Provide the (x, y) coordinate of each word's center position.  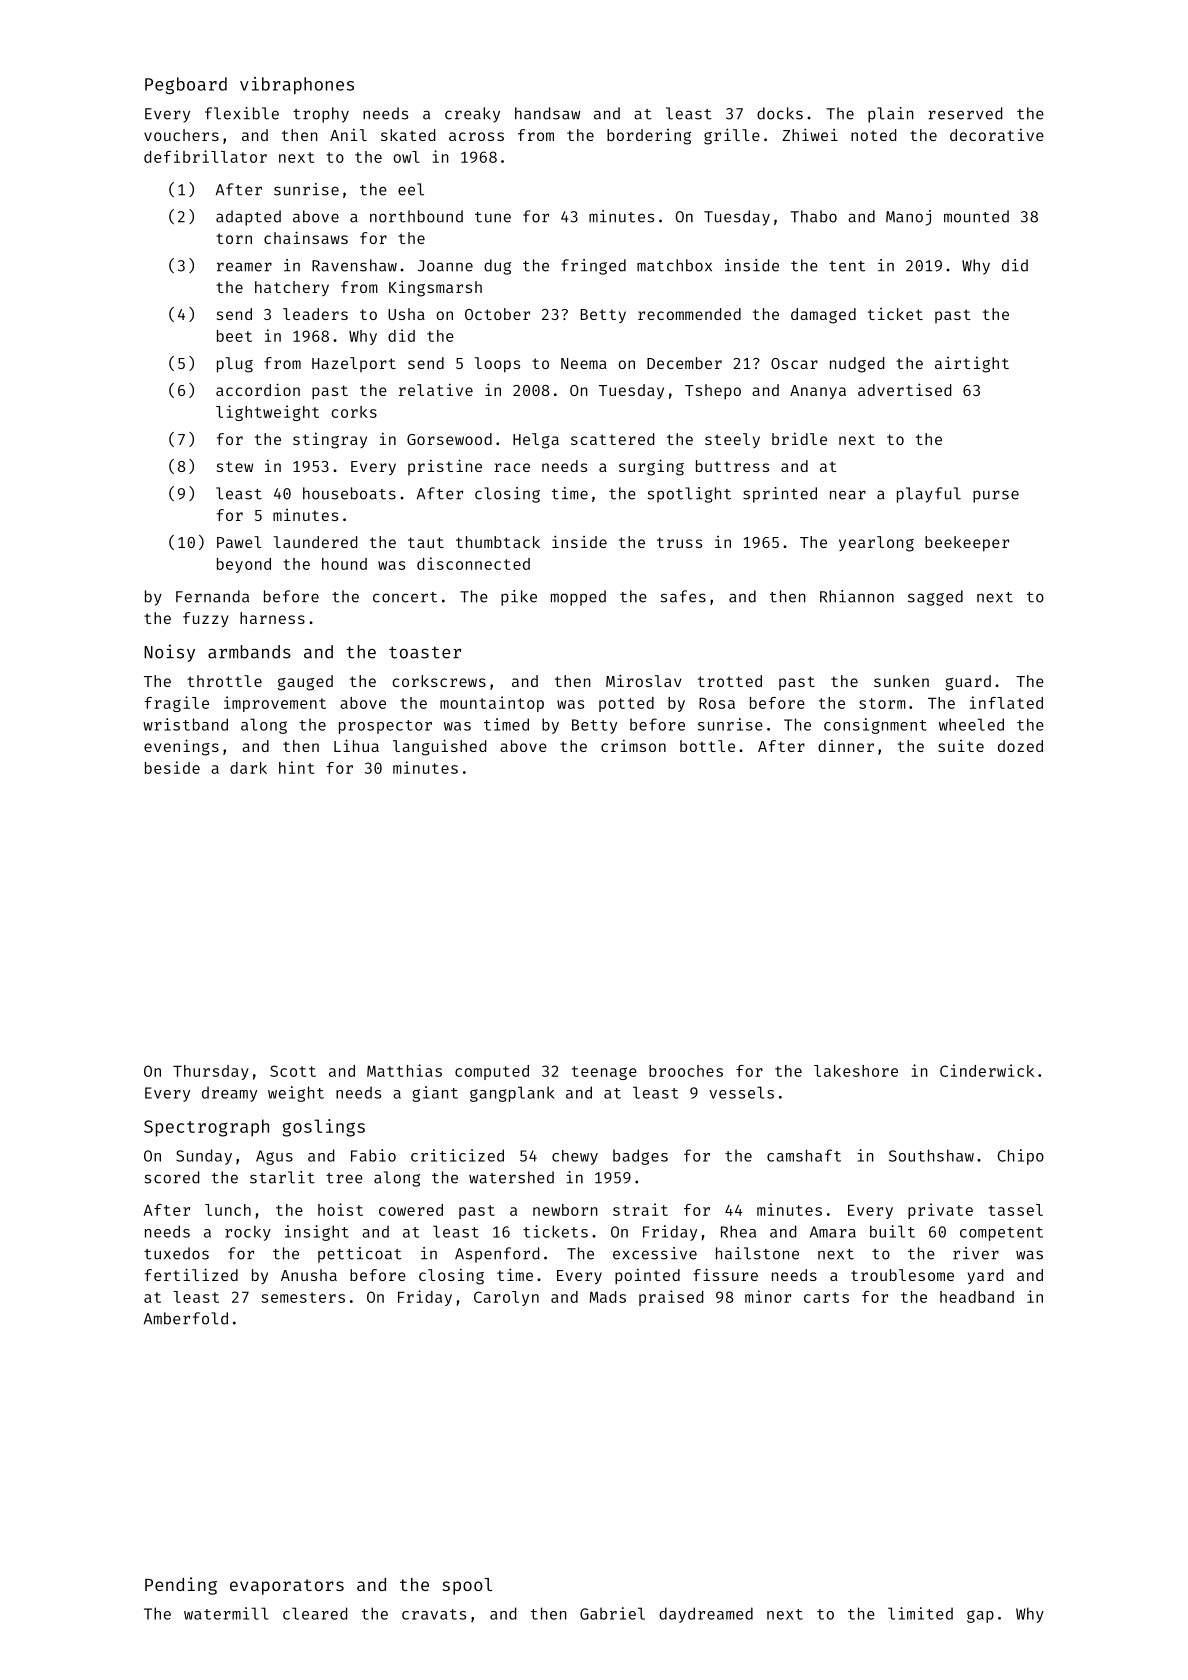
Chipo (1021, 1157)
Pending (181, 1586)
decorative (997, 135)
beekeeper (967, 544)
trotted (730, 681)
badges (640, 1157)
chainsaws (306, 237)
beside (172, 767)
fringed (593, 267)
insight (317, 1233)
